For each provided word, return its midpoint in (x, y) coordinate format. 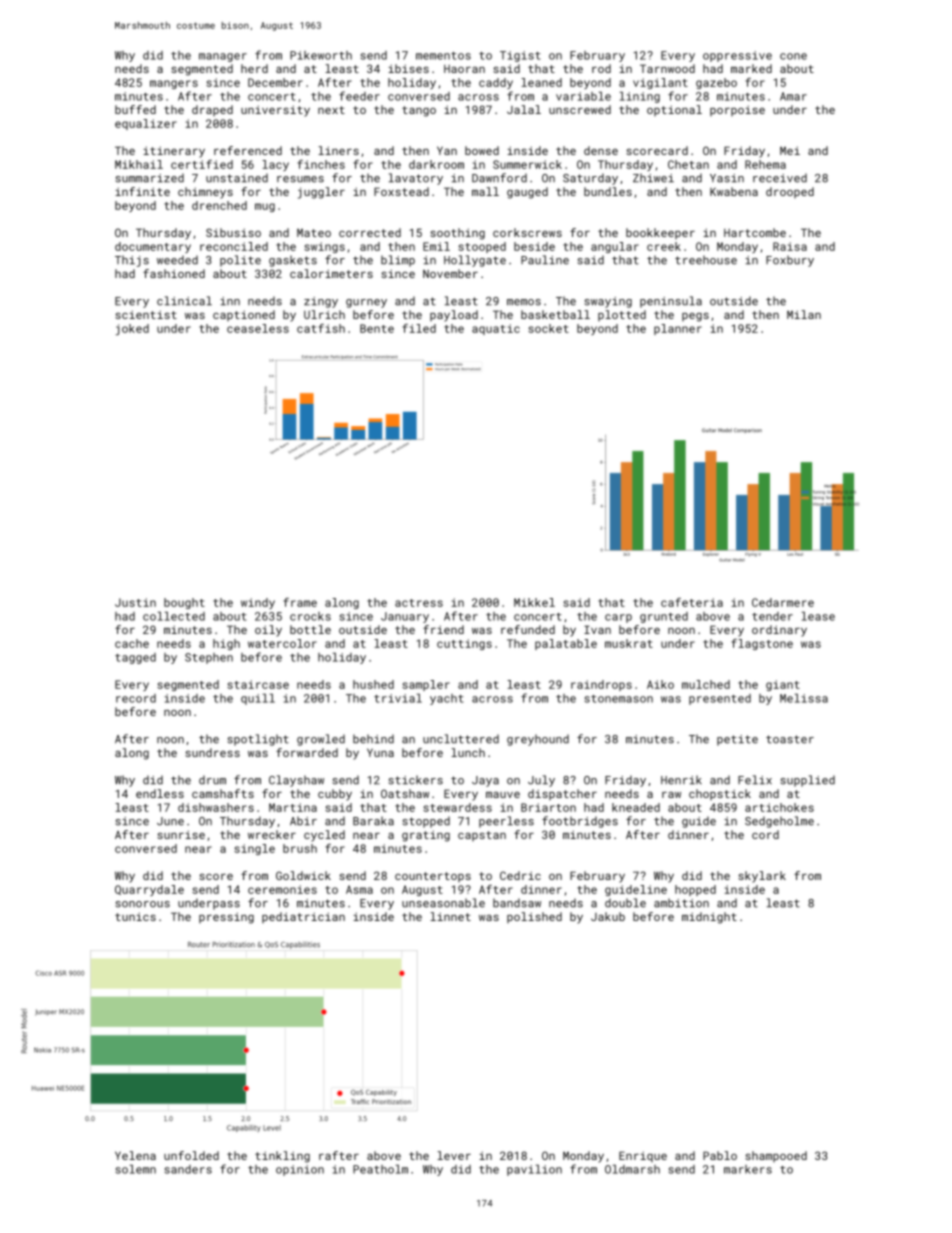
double (625, 903)
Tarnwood (667, 68)
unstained (237, 178)
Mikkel (534, 602)
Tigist (520, 56)
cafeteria (692, 602)
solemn (136, 1169)
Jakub (608, 916)
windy (258, 603)
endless (160, 793)
